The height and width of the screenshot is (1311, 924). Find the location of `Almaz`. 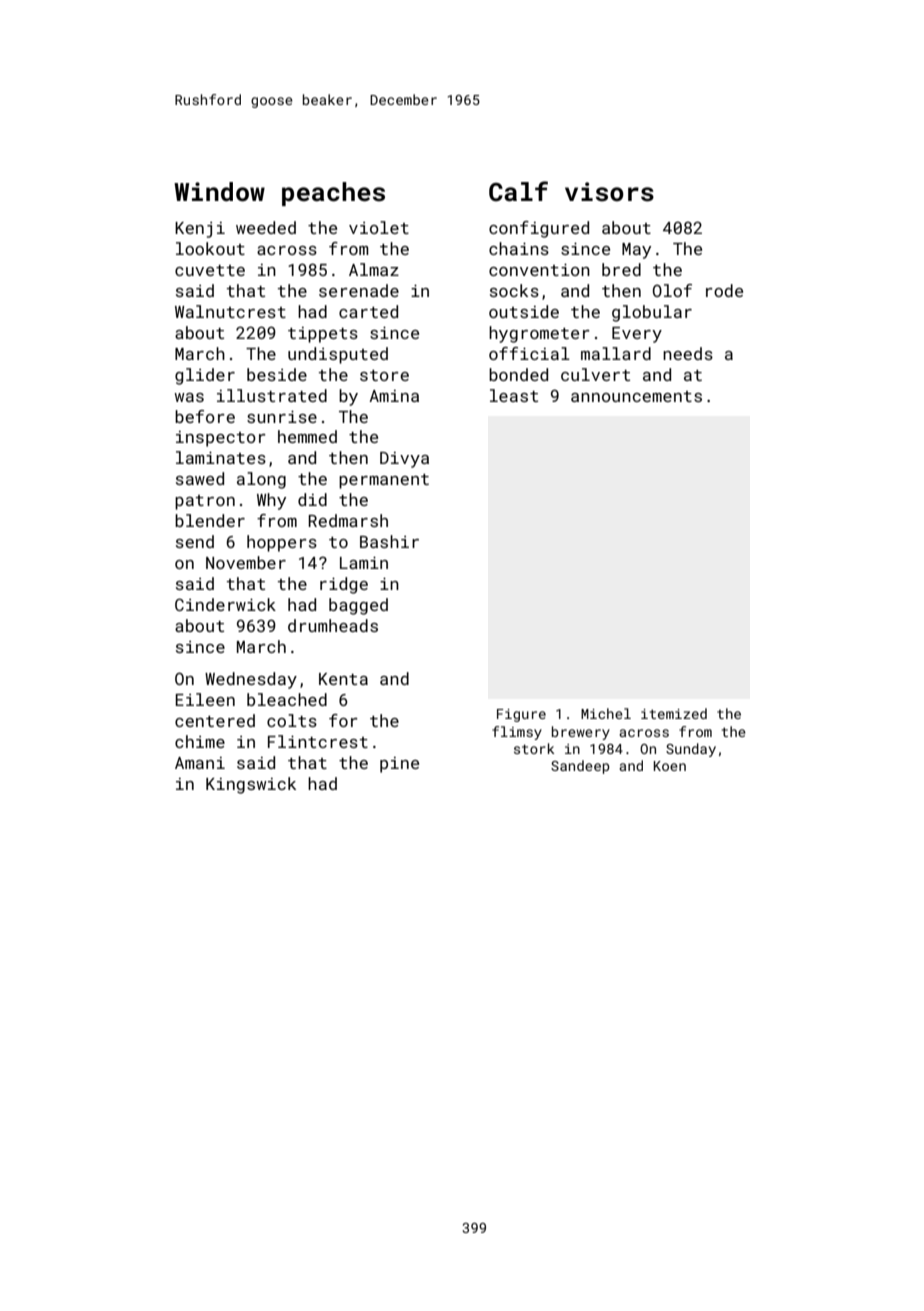

Almaz is located at coordinates (374, 269).
